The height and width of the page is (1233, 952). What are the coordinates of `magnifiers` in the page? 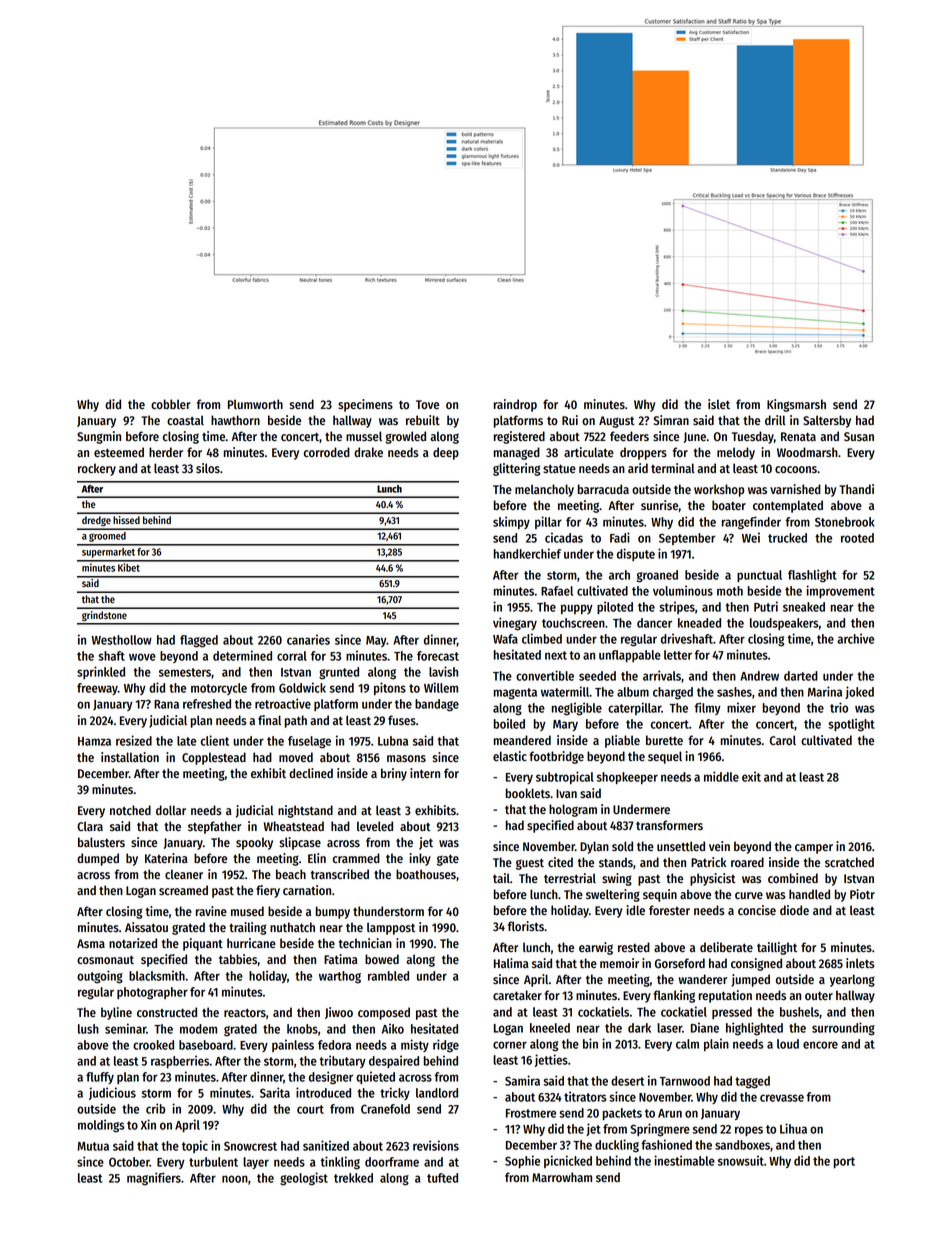 It's located at (154, 1179).
